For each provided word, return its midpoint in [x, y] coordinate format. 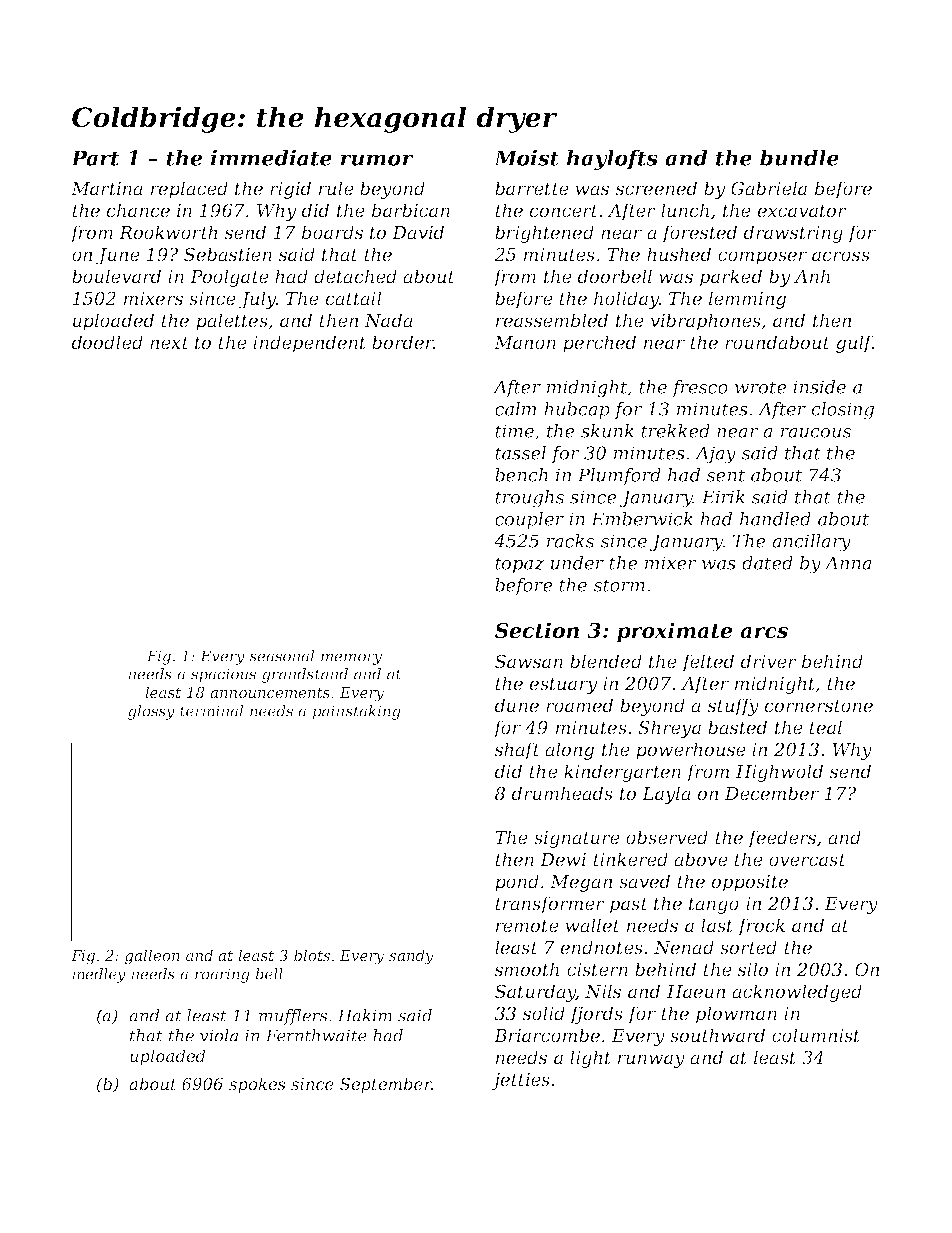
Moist [526, 158]
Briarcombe [547, 1035]
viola [219, 1035]
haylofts [612, 160]
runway [651, 1061]
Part [95, 158]
